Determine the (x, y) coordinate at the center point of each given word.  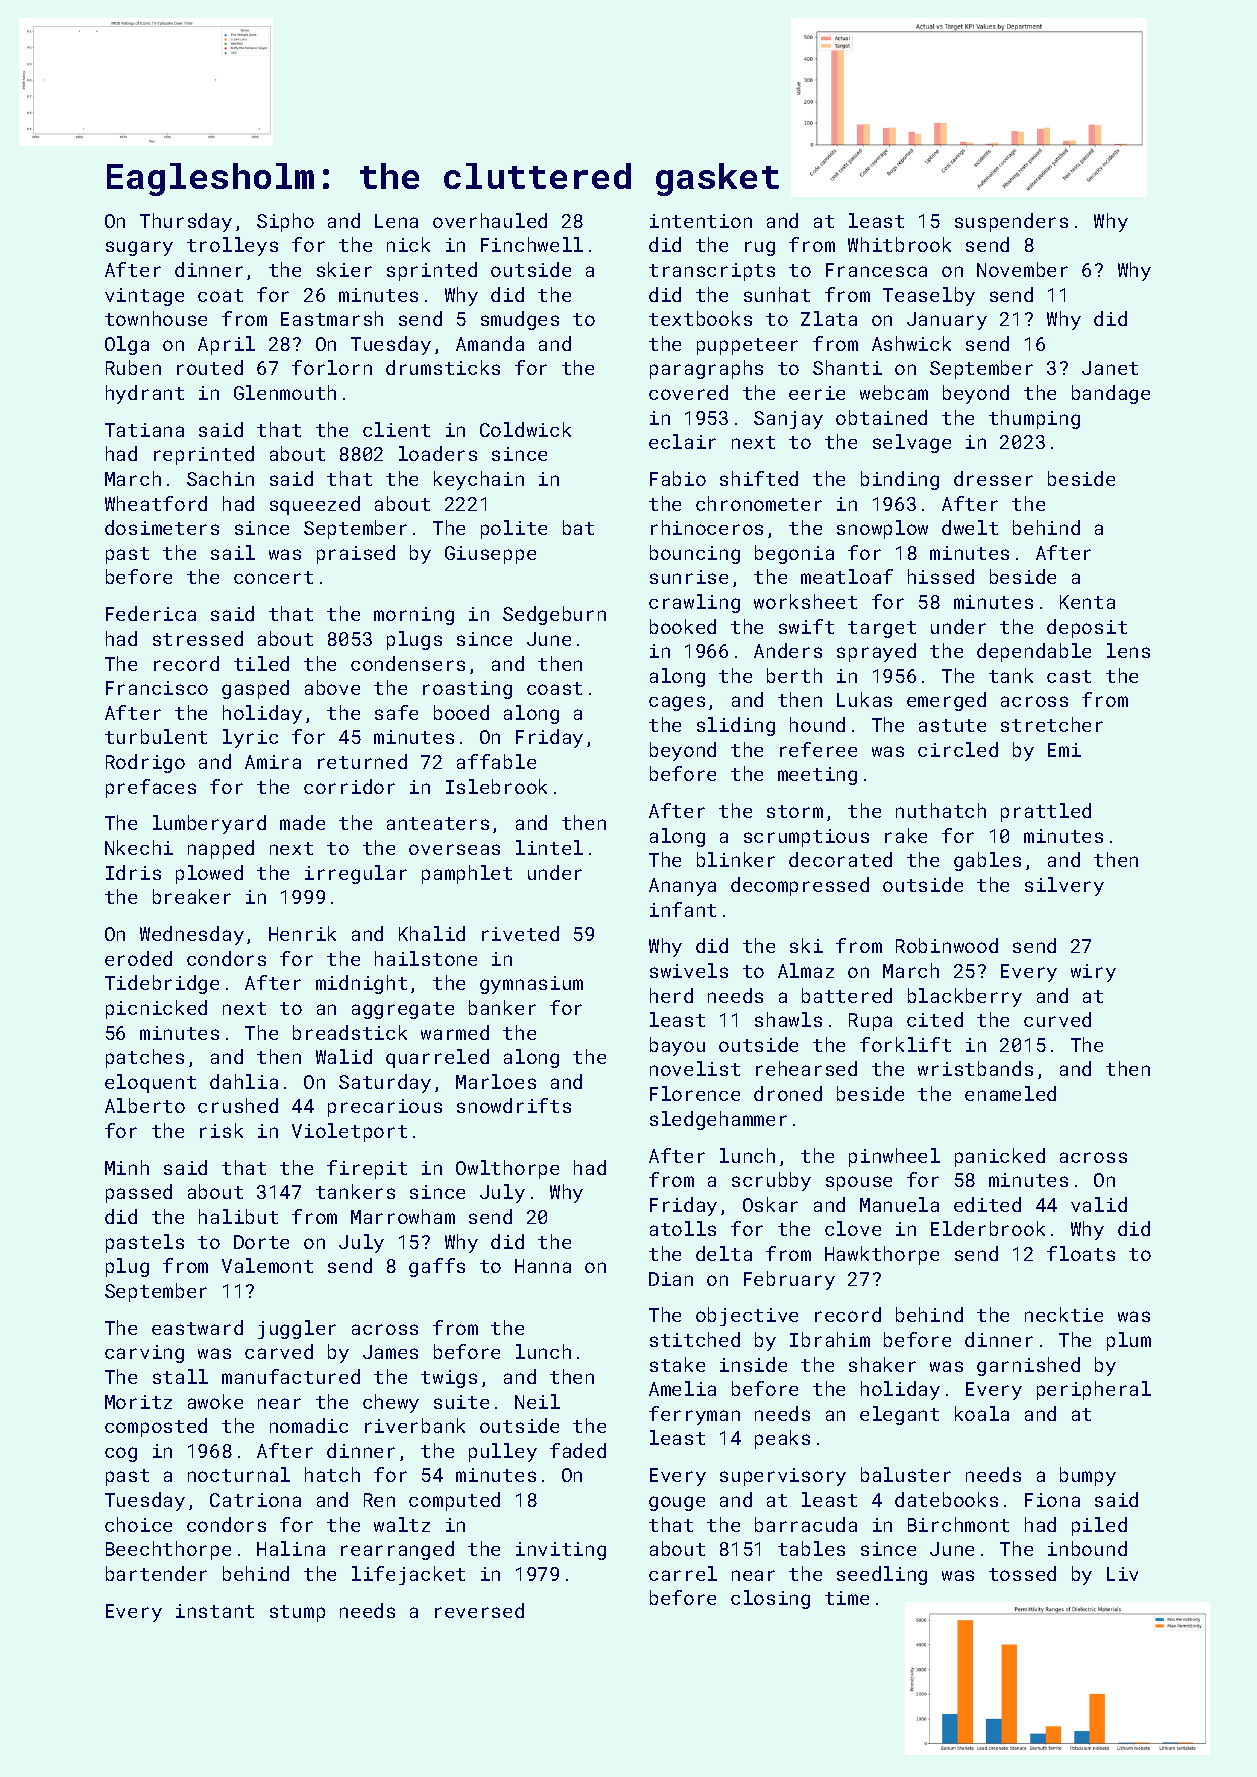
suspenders (1011, 222)
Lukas (864, 699)
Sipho (285, 222)
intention (701, 221)
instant (215, 1611)
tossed (1022, 1573)
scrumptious (806, 838)
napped (221, 849)
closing (770, 1599)
